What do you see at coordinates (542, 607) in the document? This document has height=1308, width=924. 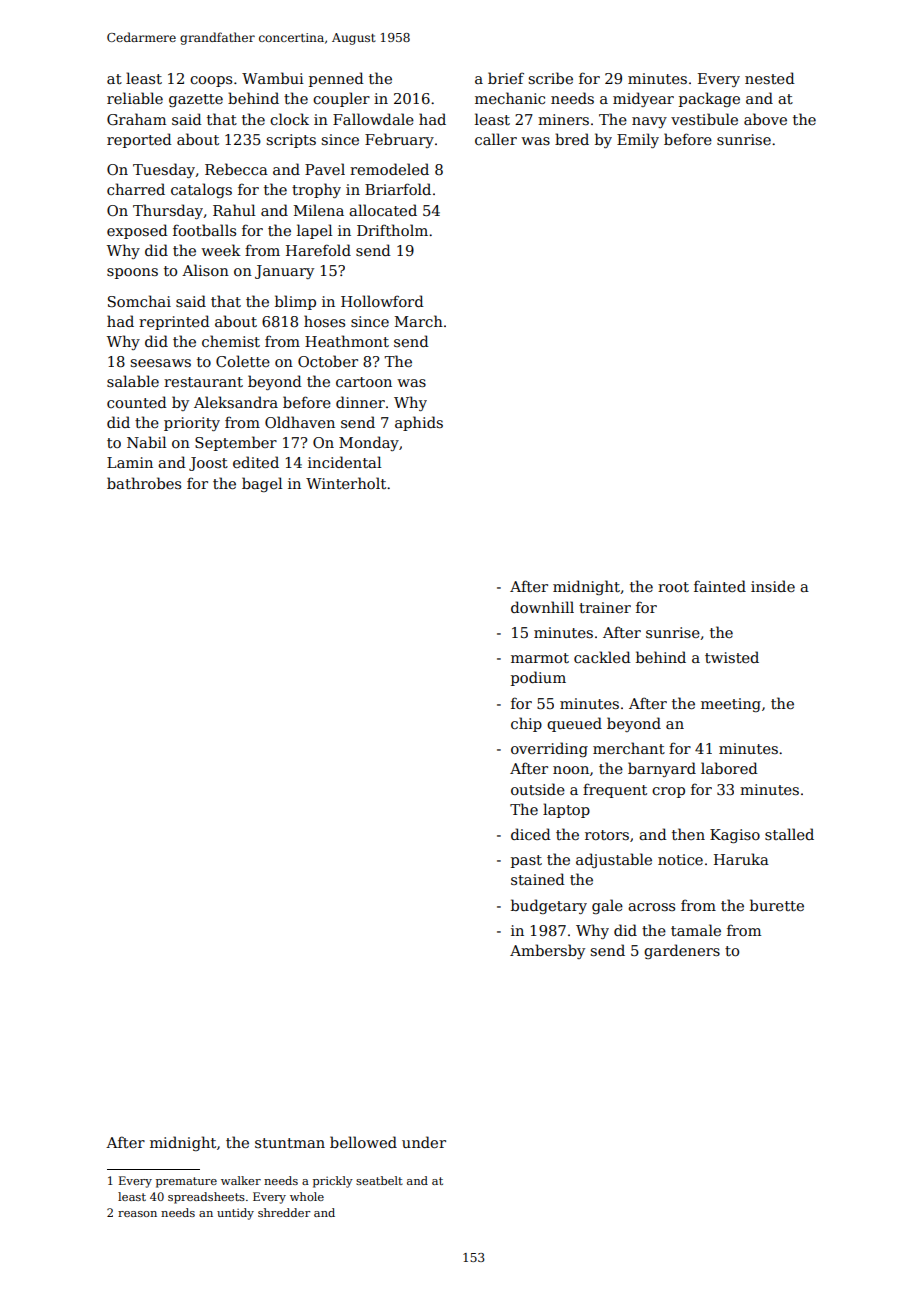 I see `downhill` at bounding box center [542, 607].
